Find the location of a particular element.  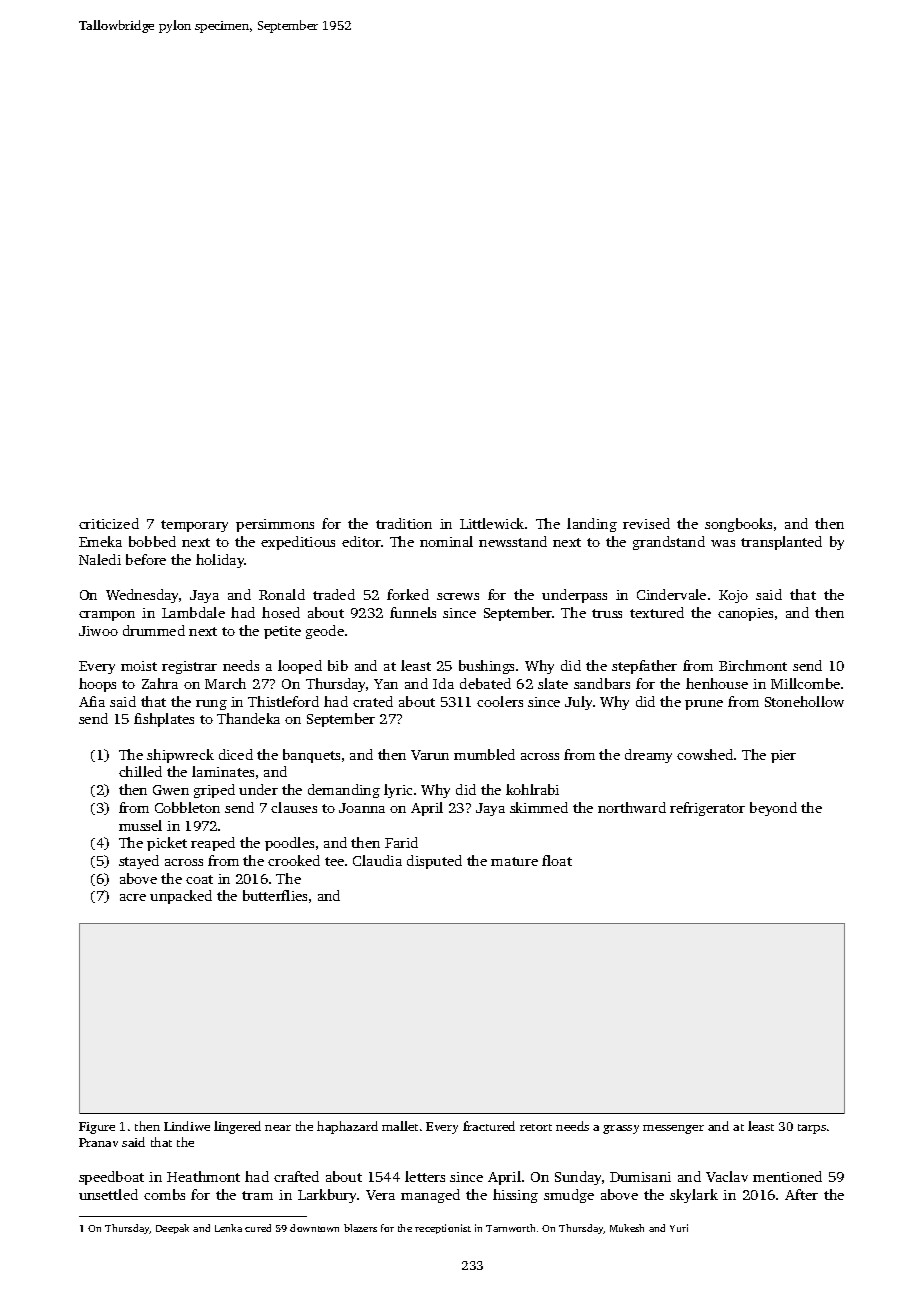

Cindervale is located at coordinates (671, 594).
